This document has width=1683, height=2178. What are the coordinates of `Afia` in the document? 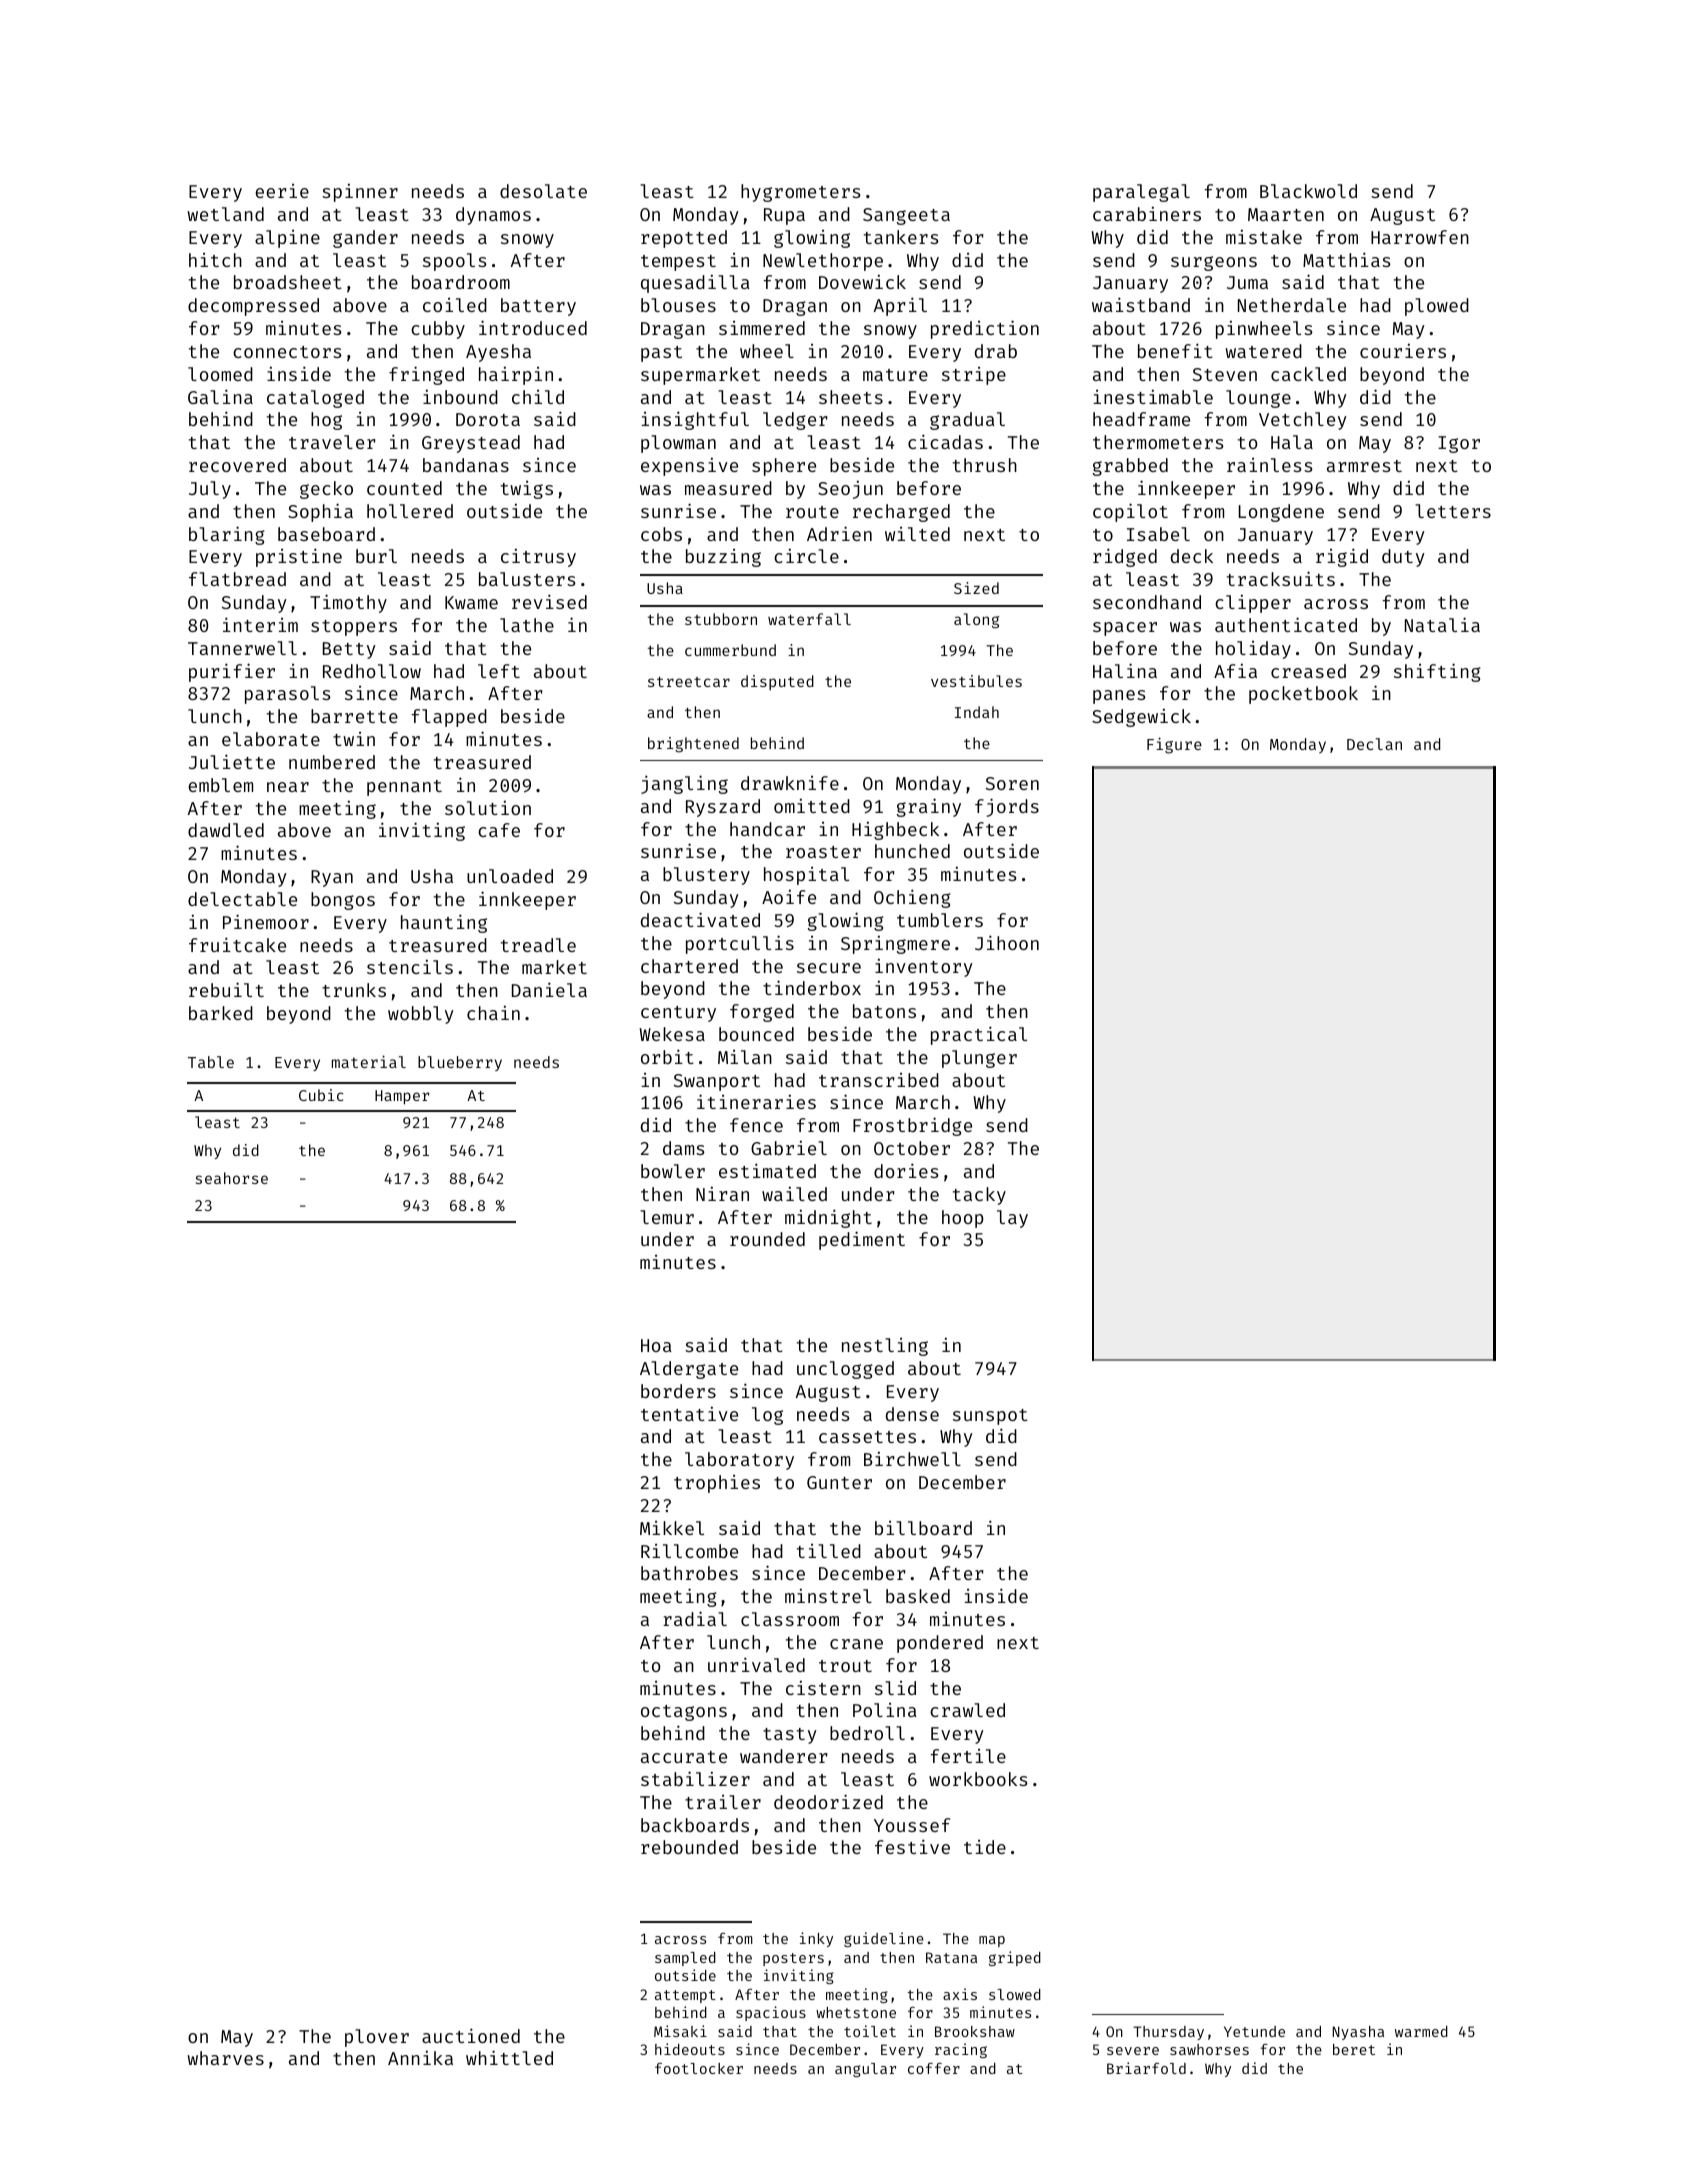 It's located at (1235, 670).
